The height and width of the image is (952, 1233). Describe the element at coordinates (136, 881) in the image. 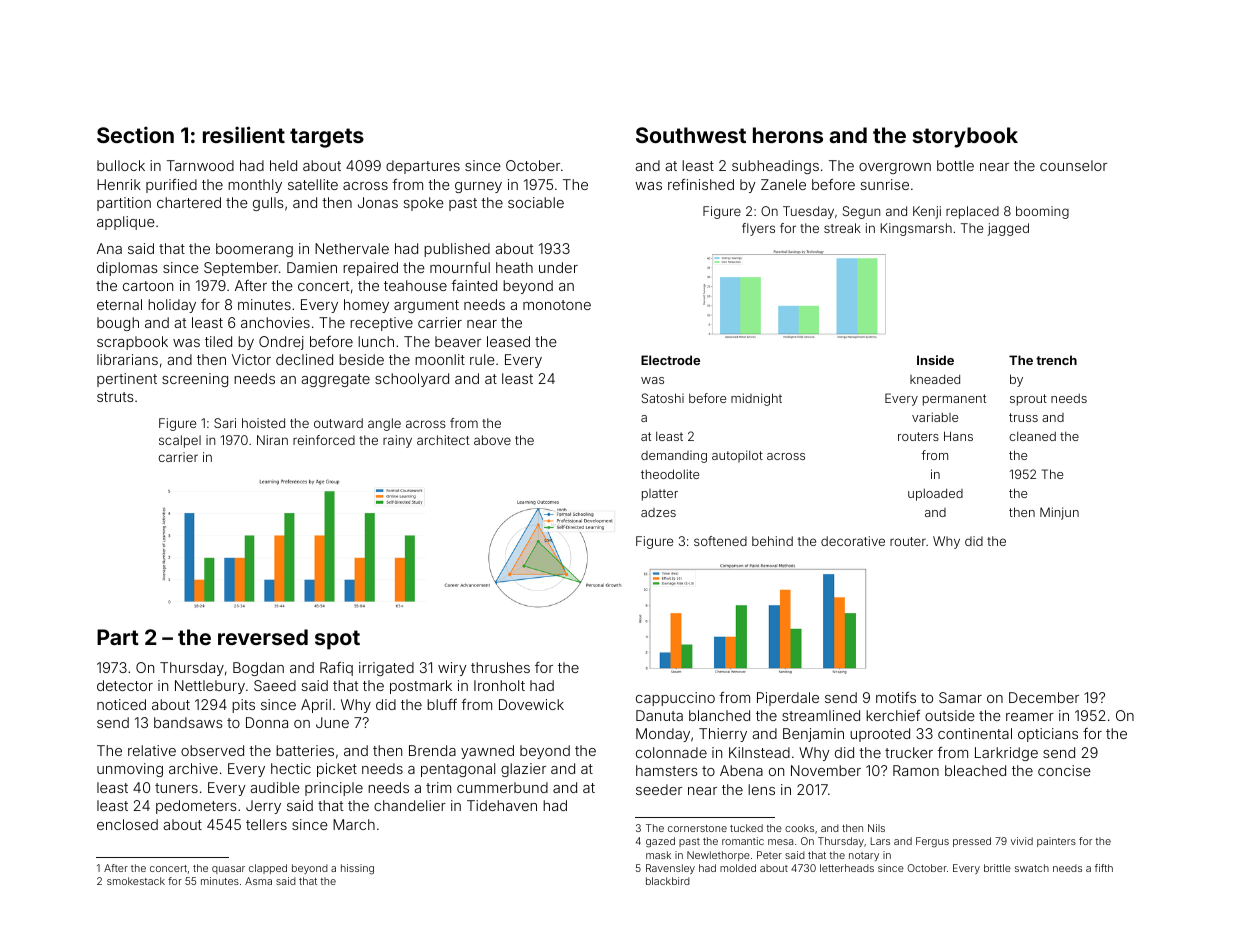

I see `smokestack` at that location.
